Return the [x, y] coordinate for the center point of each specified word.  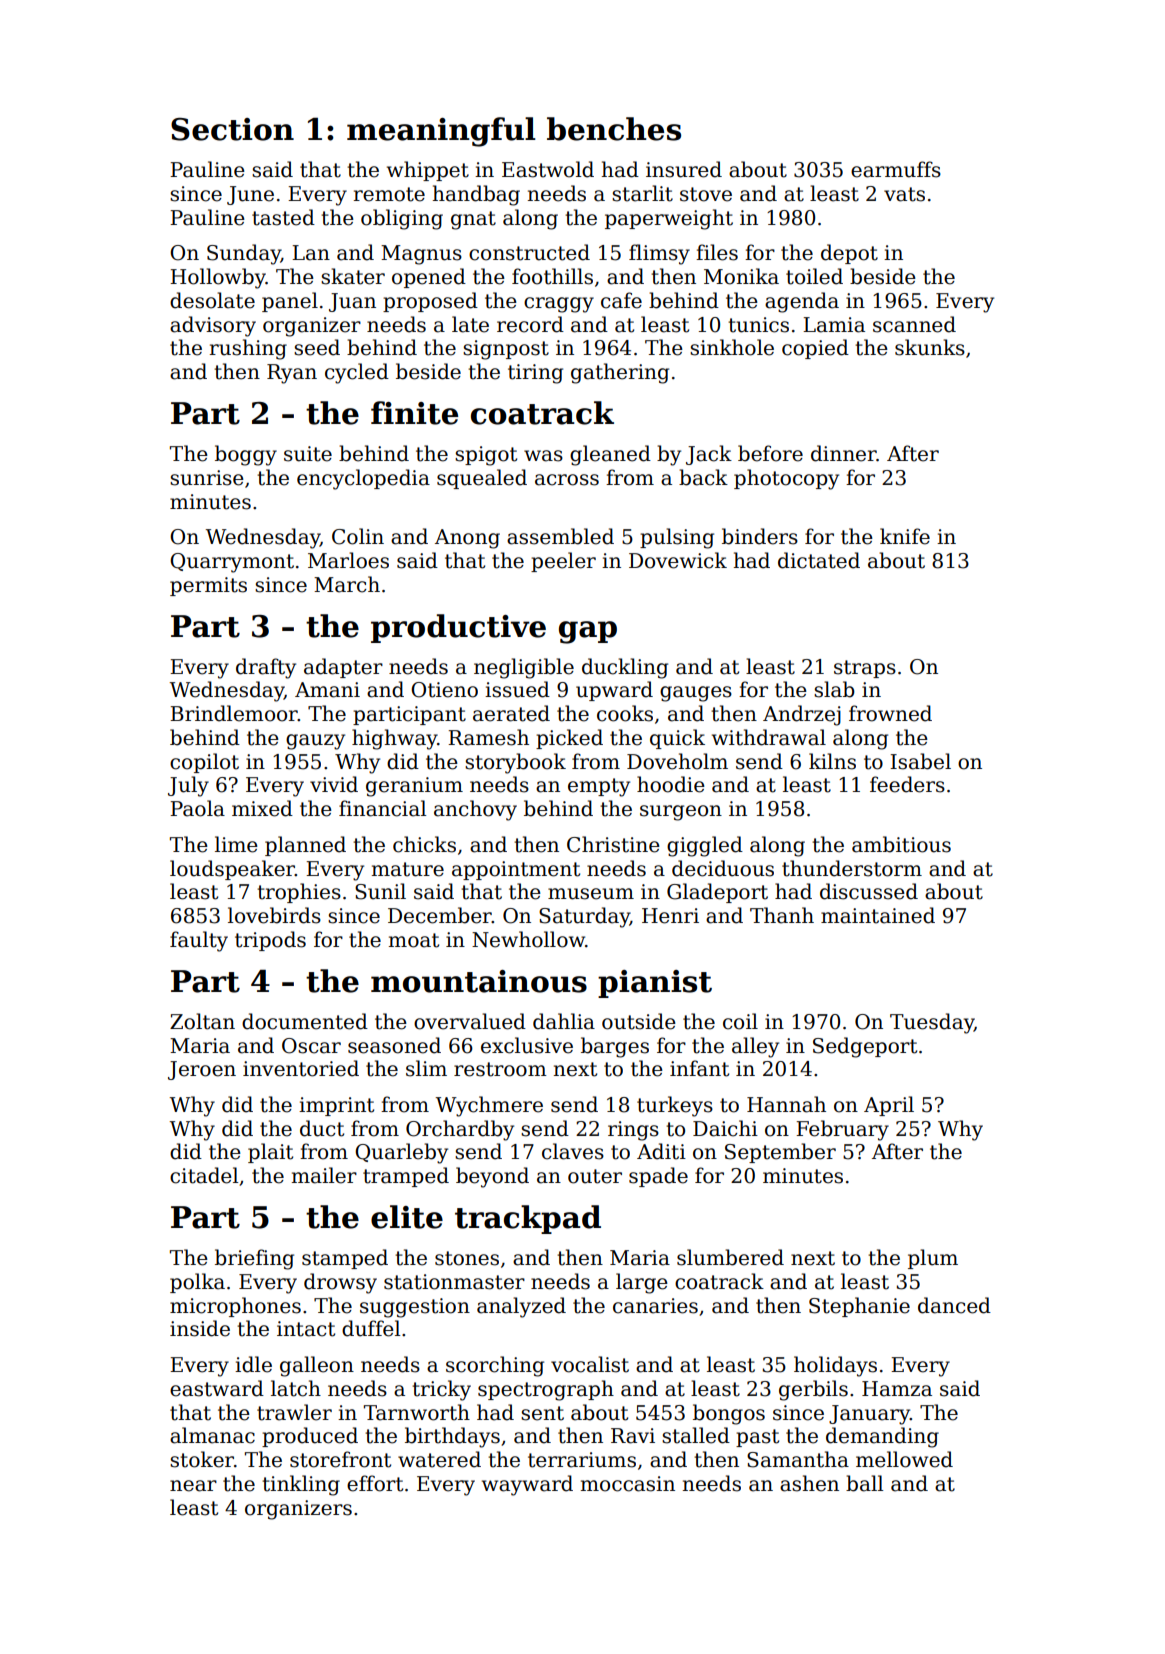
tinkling [301, 1485]
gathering [620, 373]
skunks [930, 347]
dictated [819, 560]
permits [208, 586]
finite [414, 413]
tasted [283, 217]
